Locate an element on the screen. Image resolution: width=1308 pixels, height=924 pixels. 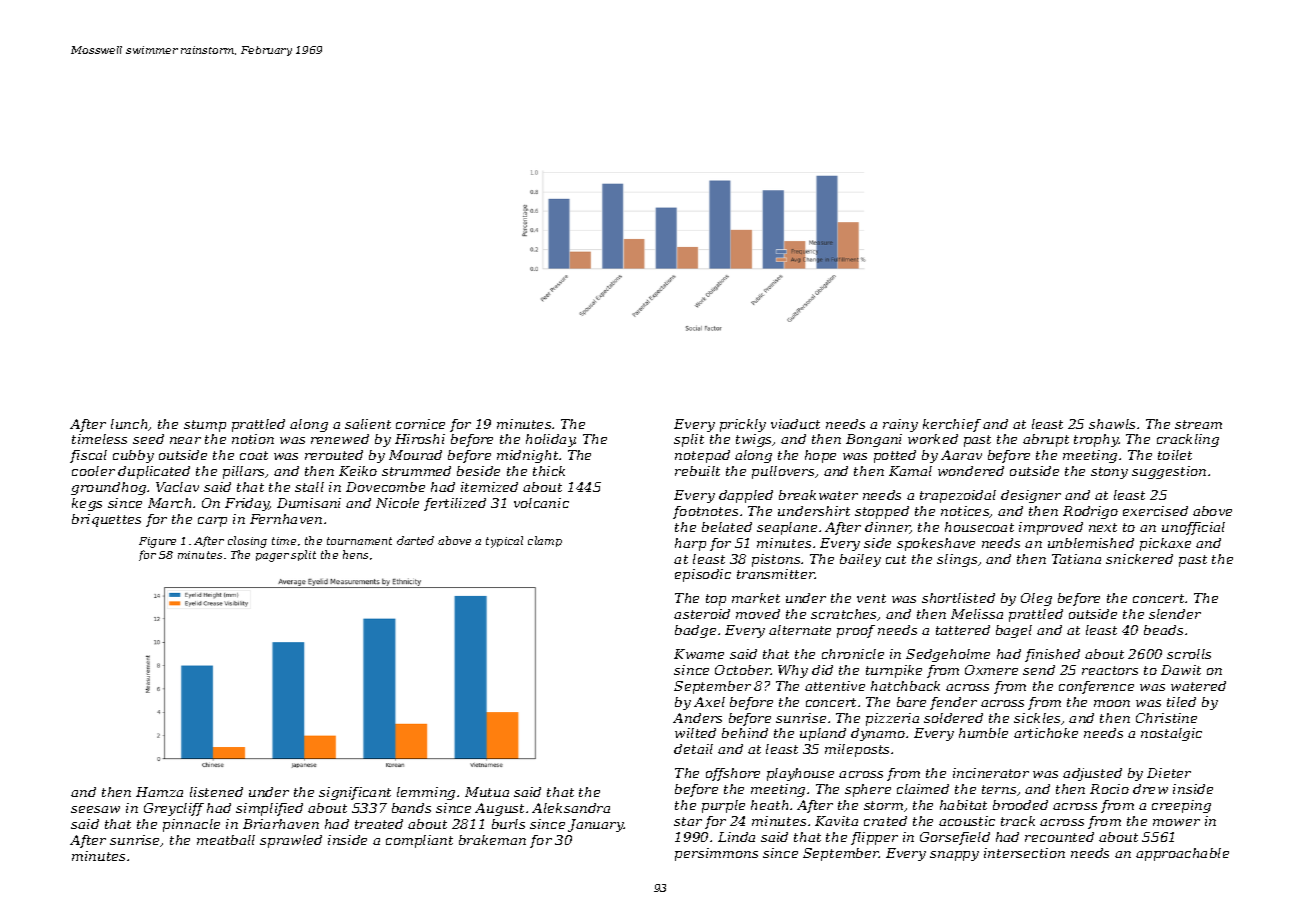
groundhog is located at coordinates (108, 488).
